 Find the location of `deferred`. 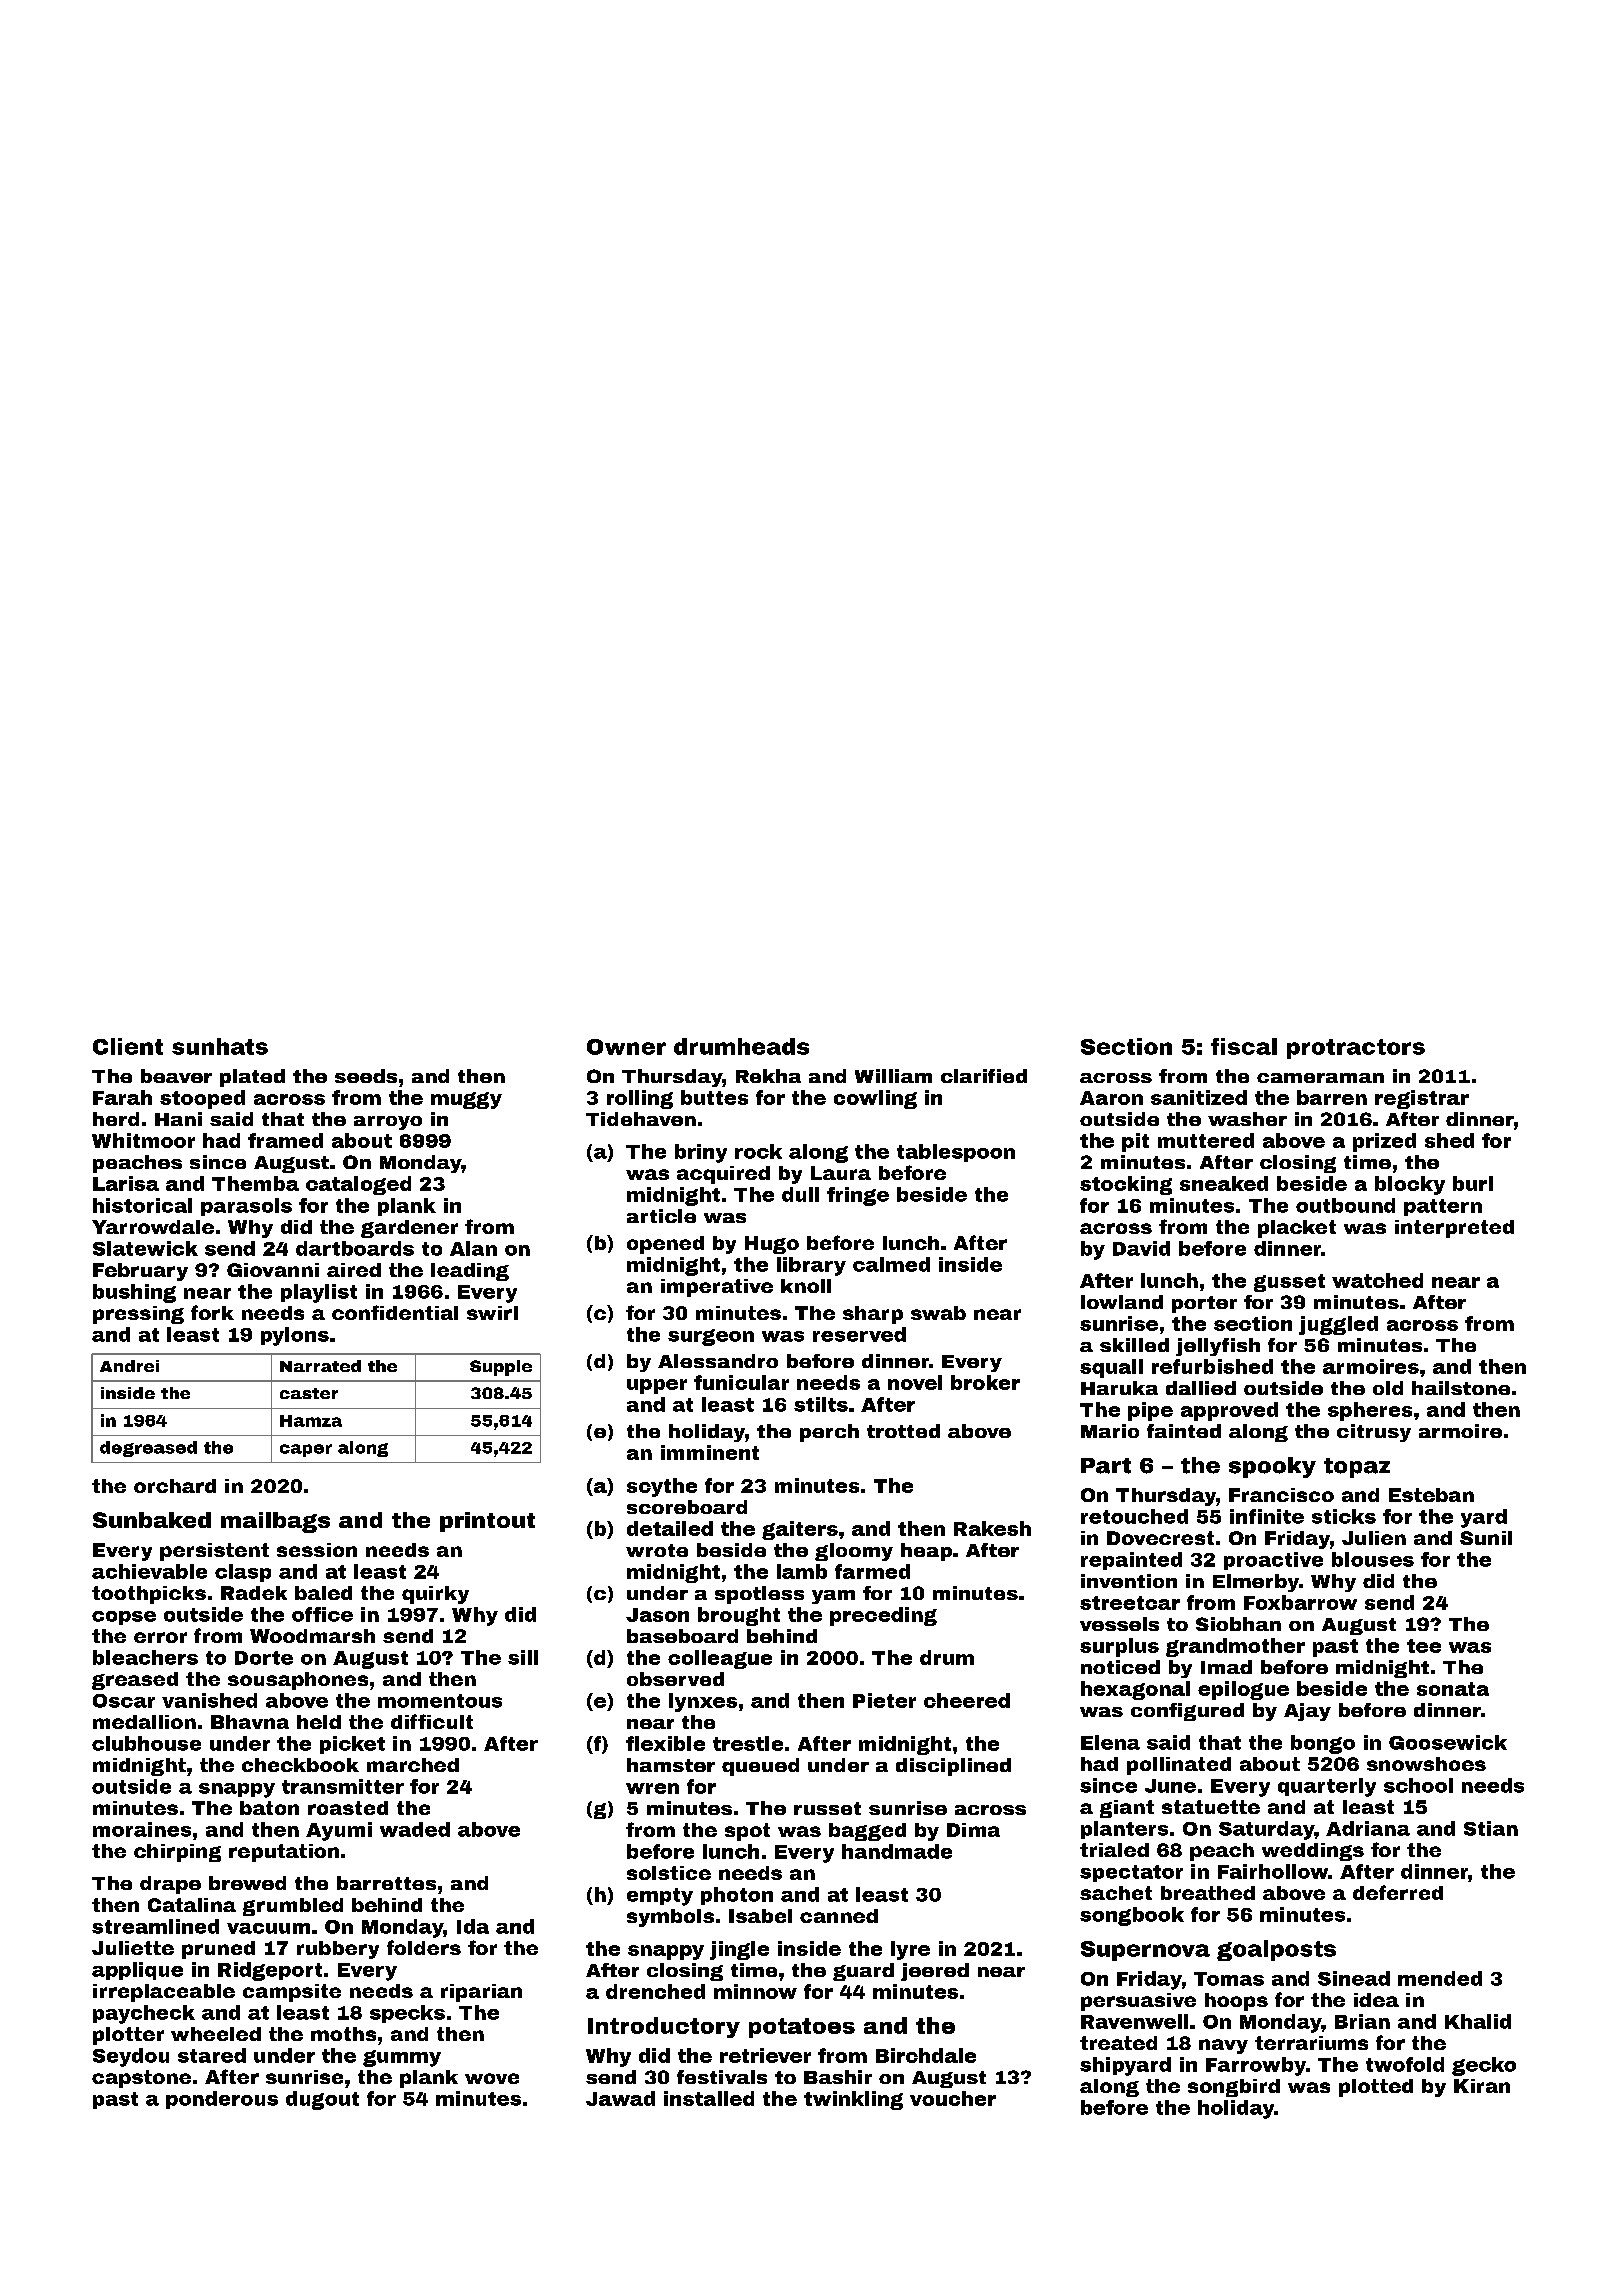

deferred is located at coordinates (1398, 1892).
